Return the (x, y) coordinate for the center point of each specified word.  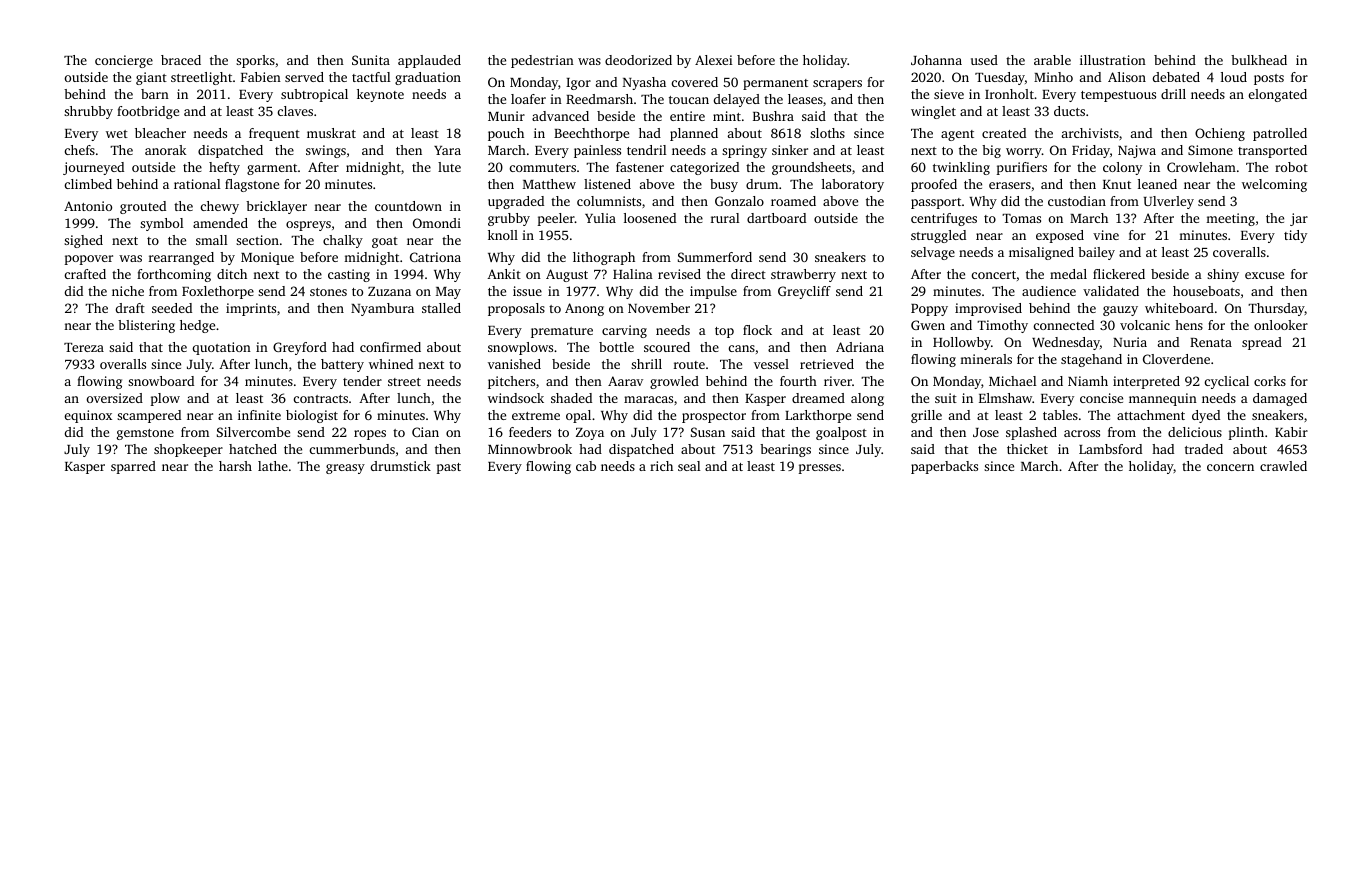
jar (1299, 219)
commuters (543, 168)
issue (527, 291)
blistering (146, 326)
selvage (933, 253)
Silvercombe (253, 432)
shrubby (88, 112)
